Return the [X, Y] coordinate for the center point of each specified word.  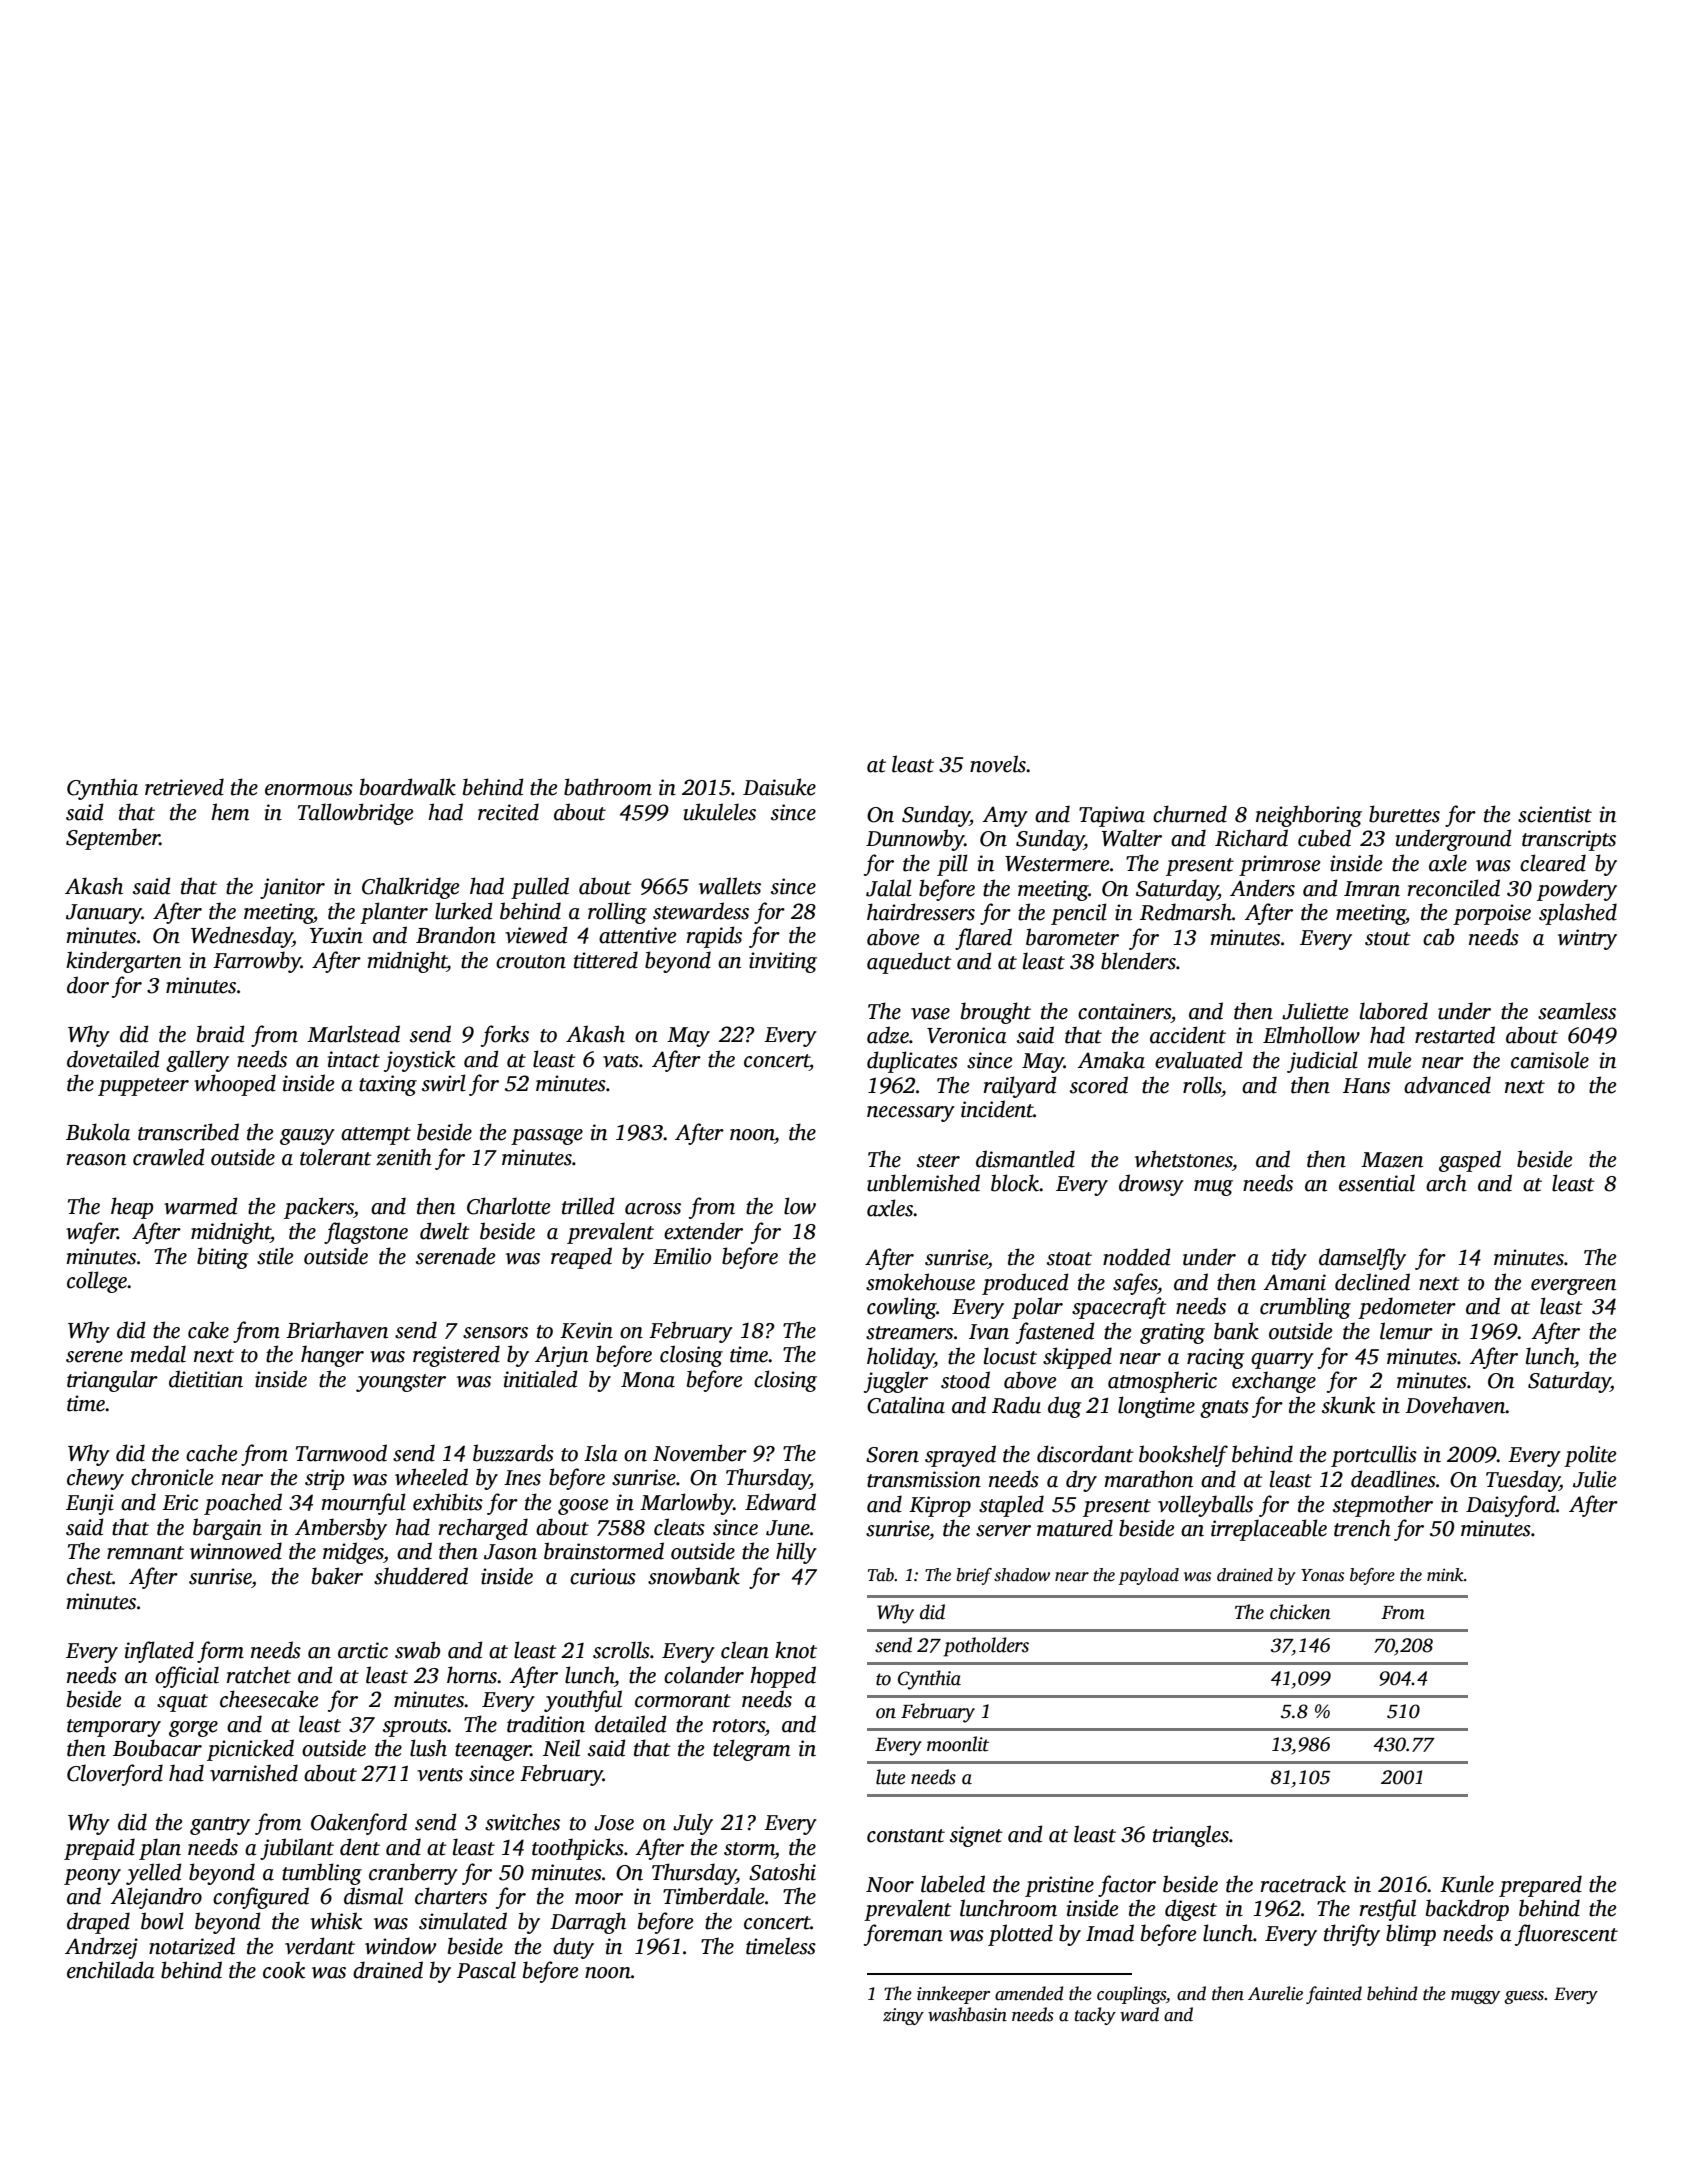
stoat [1069, 1259]
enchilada [111, 1970]
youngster [401, 1383]
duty [573, 1948]
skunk [1348, 1405]
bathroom [608, 787]
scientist [1555, 814]
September [113, 839]
